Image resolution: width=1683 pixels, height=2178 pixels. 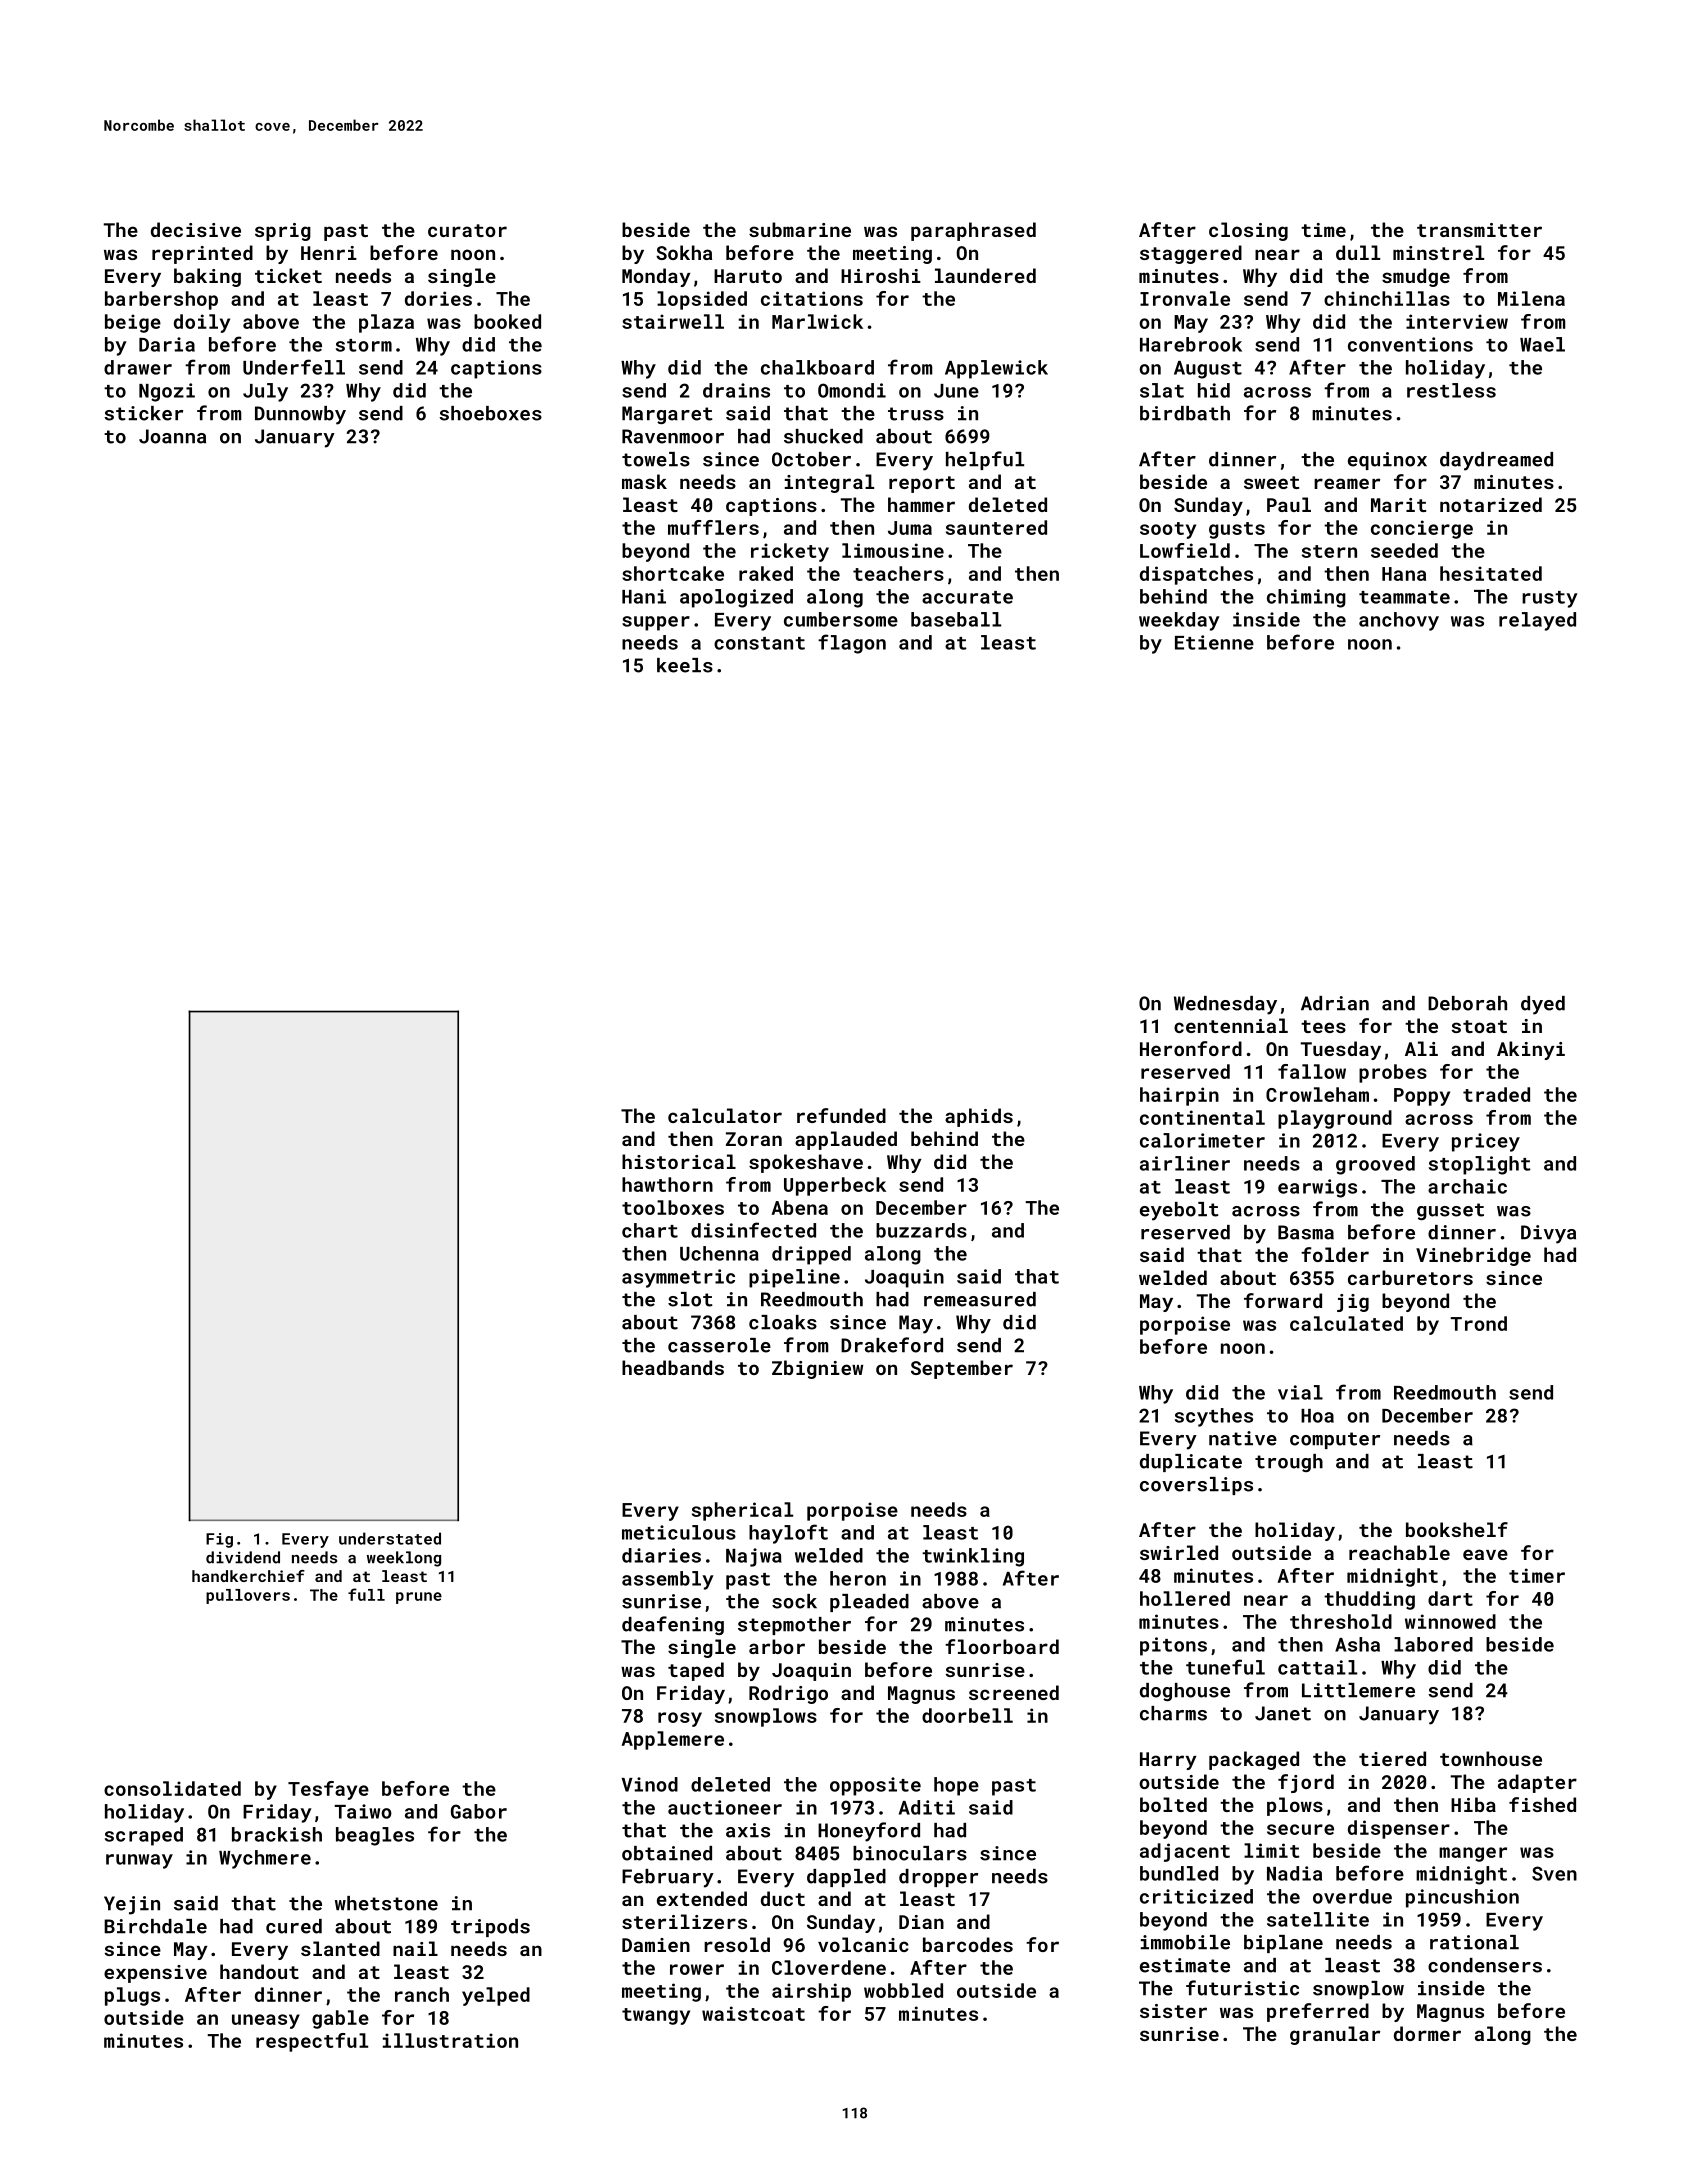 I want to click on sprig, so click(x=283, y=232).
